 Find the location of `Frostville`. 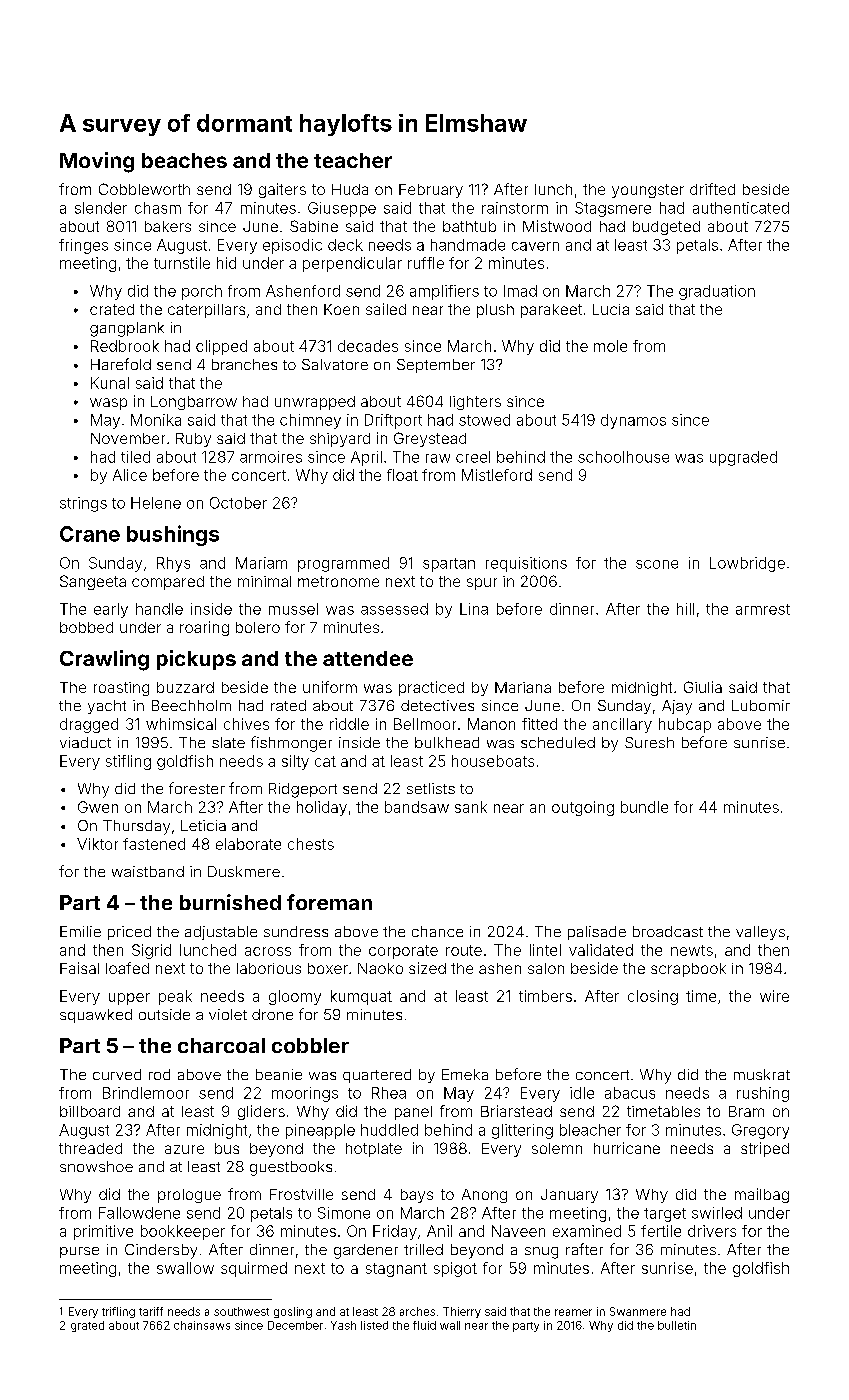

Frostville is located at coordinates (301, 1194).
